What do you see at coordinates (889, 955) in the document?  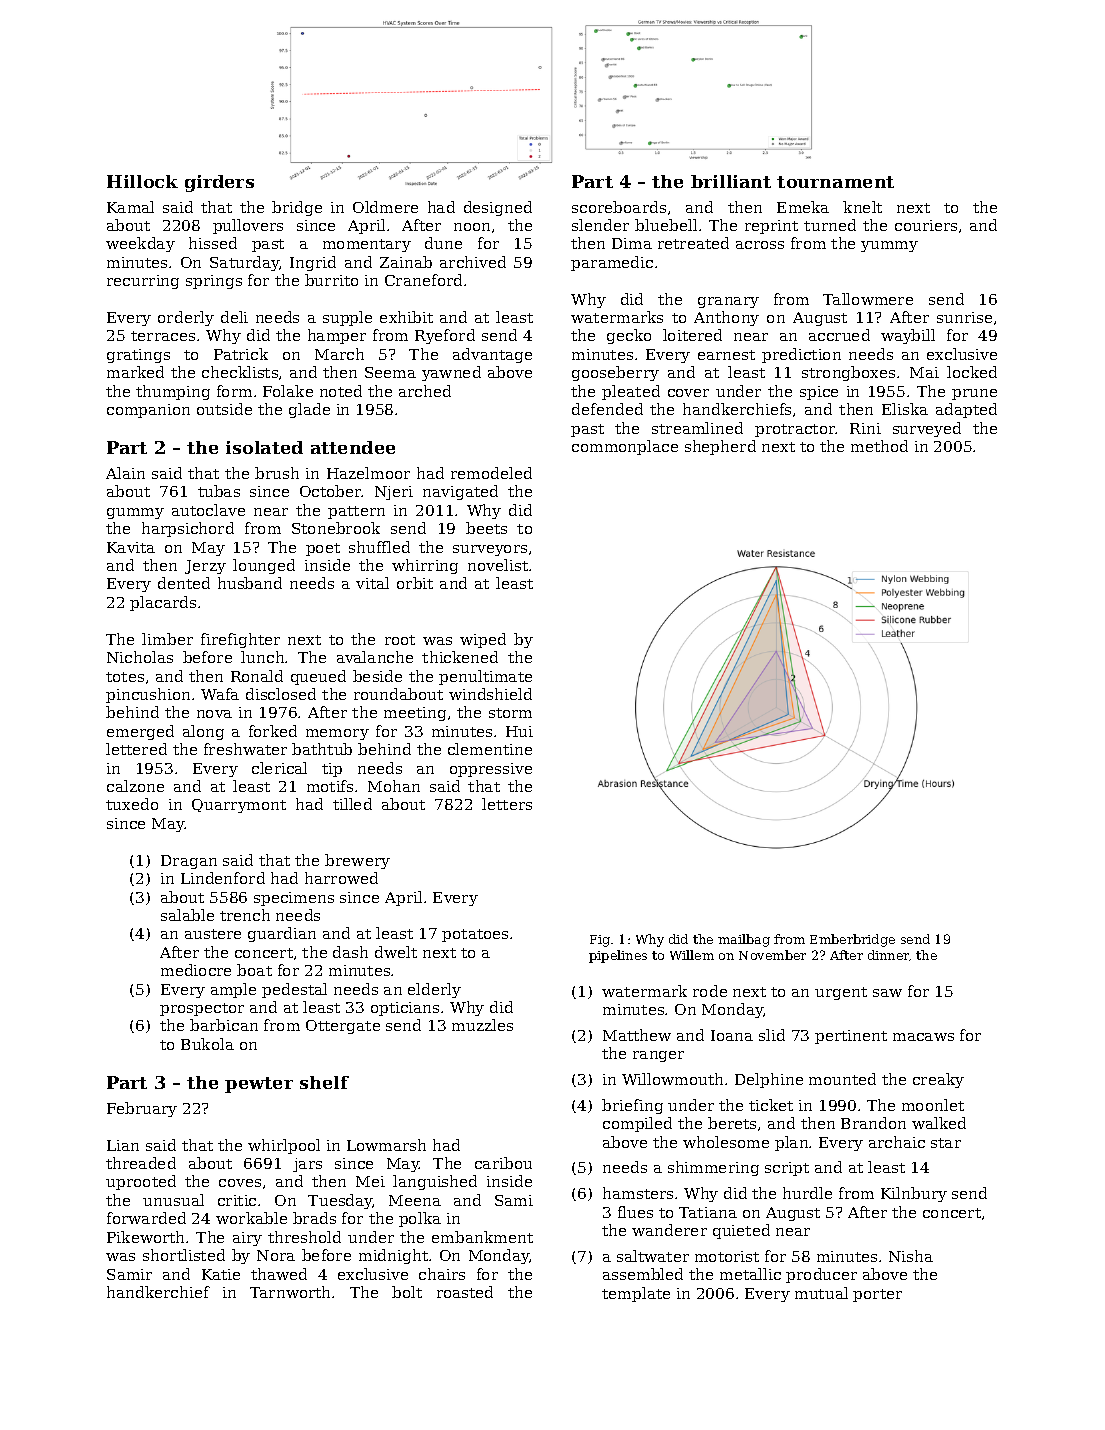 I see `dinner` at bounding box center [889, 955].
